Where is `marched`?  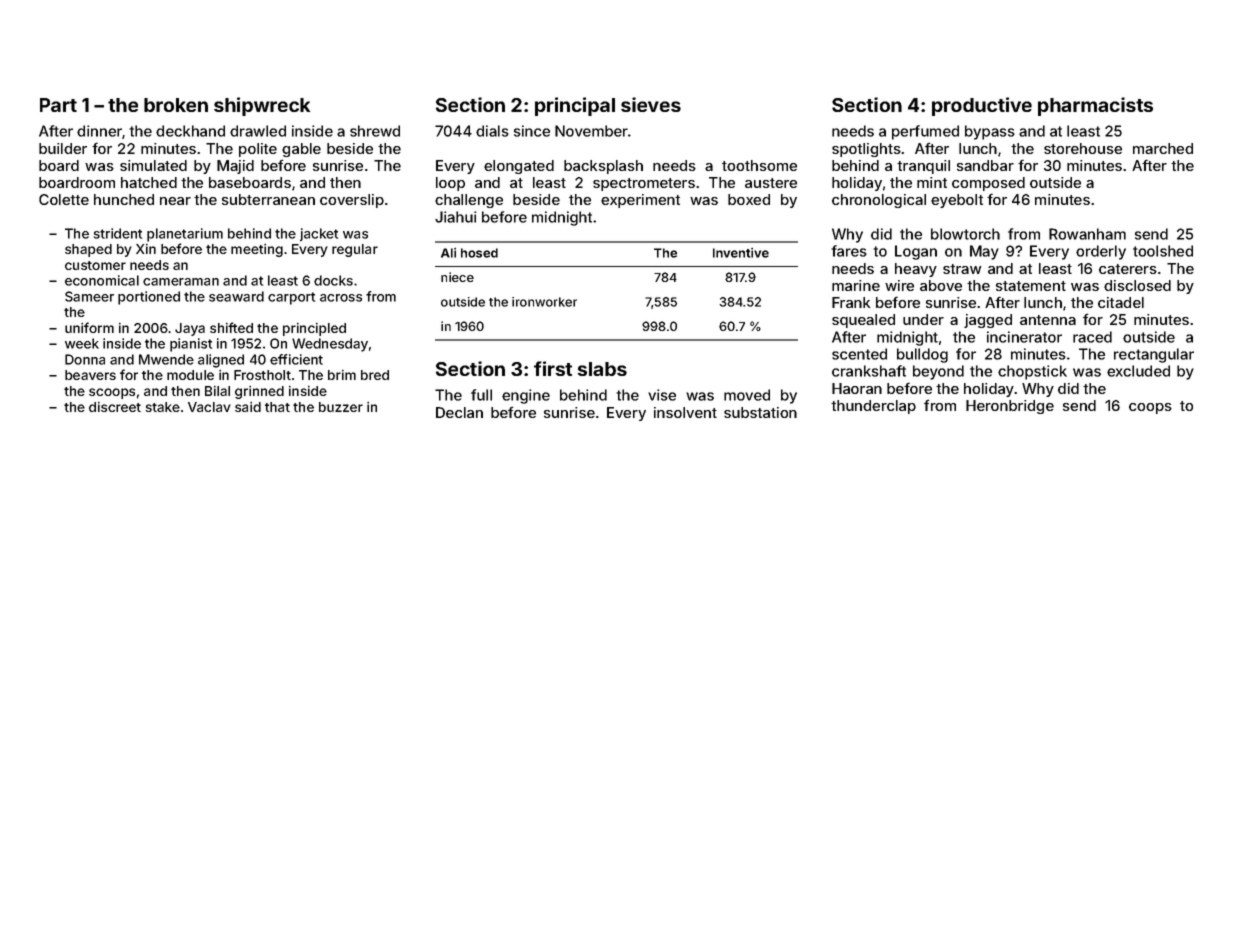 marched is located at coordinates (1163, 148).
